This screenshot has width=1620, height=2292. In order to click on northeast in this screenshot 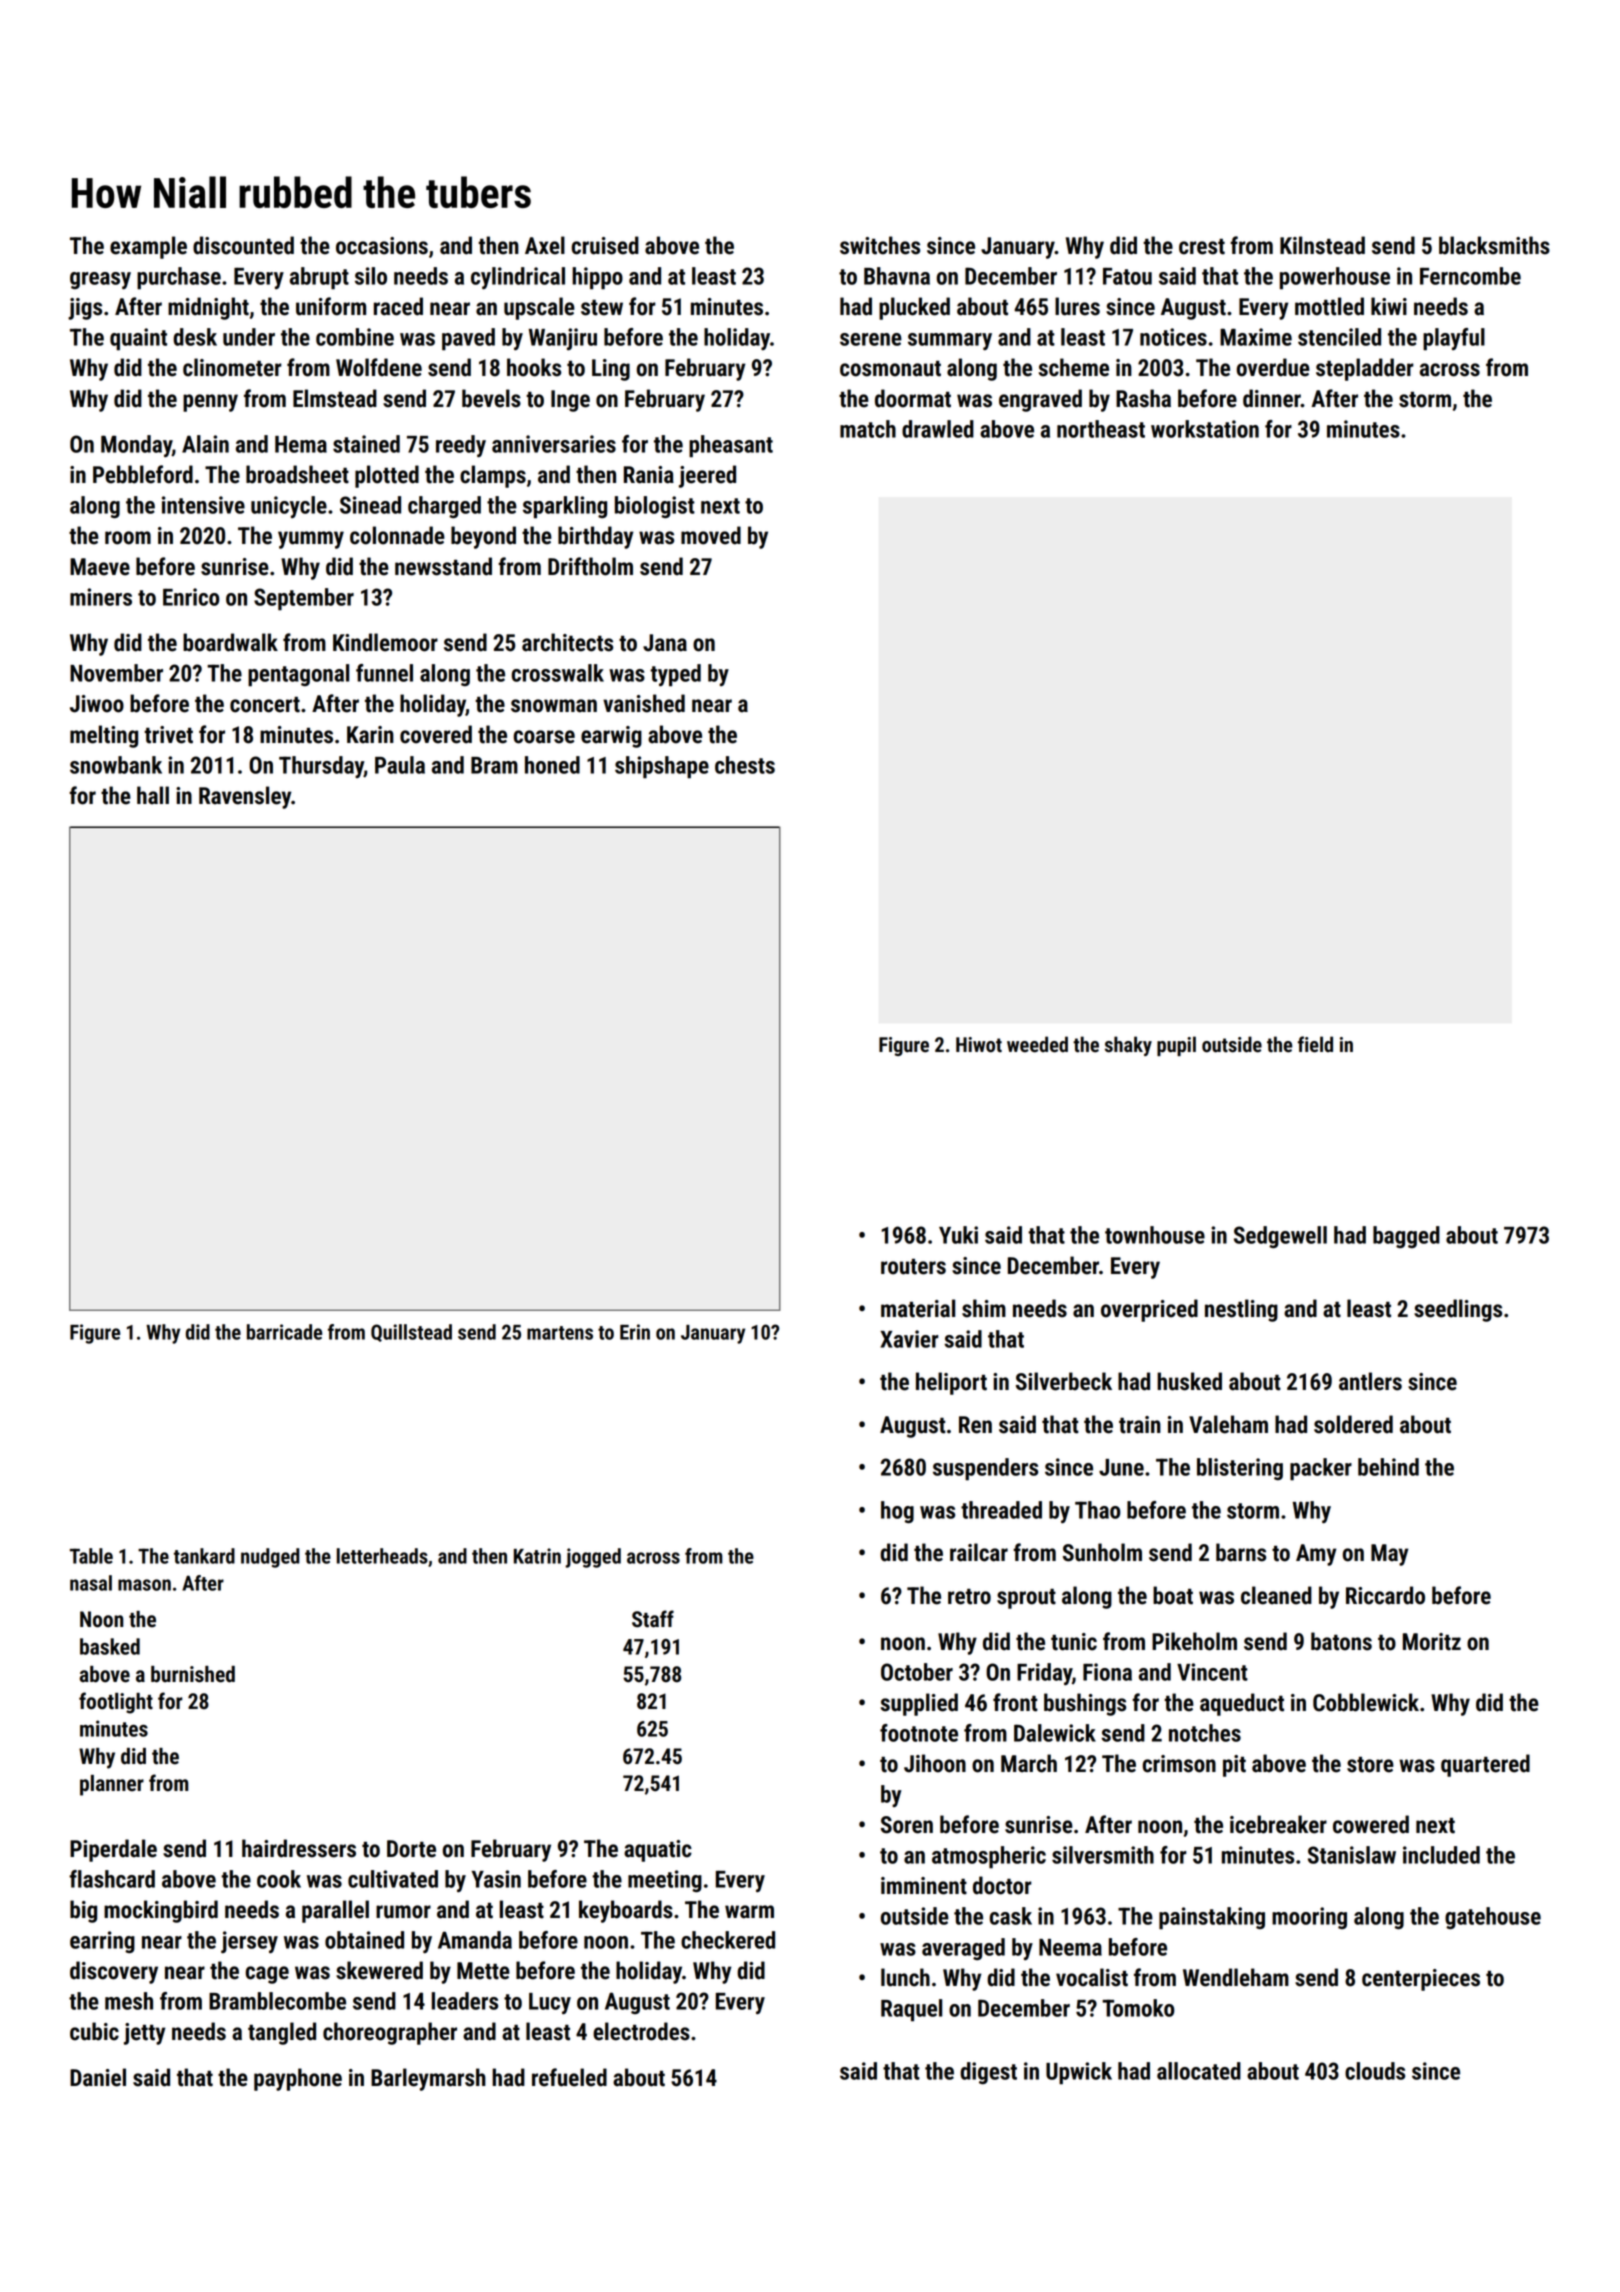, I will do `click(1101, 429)`.
